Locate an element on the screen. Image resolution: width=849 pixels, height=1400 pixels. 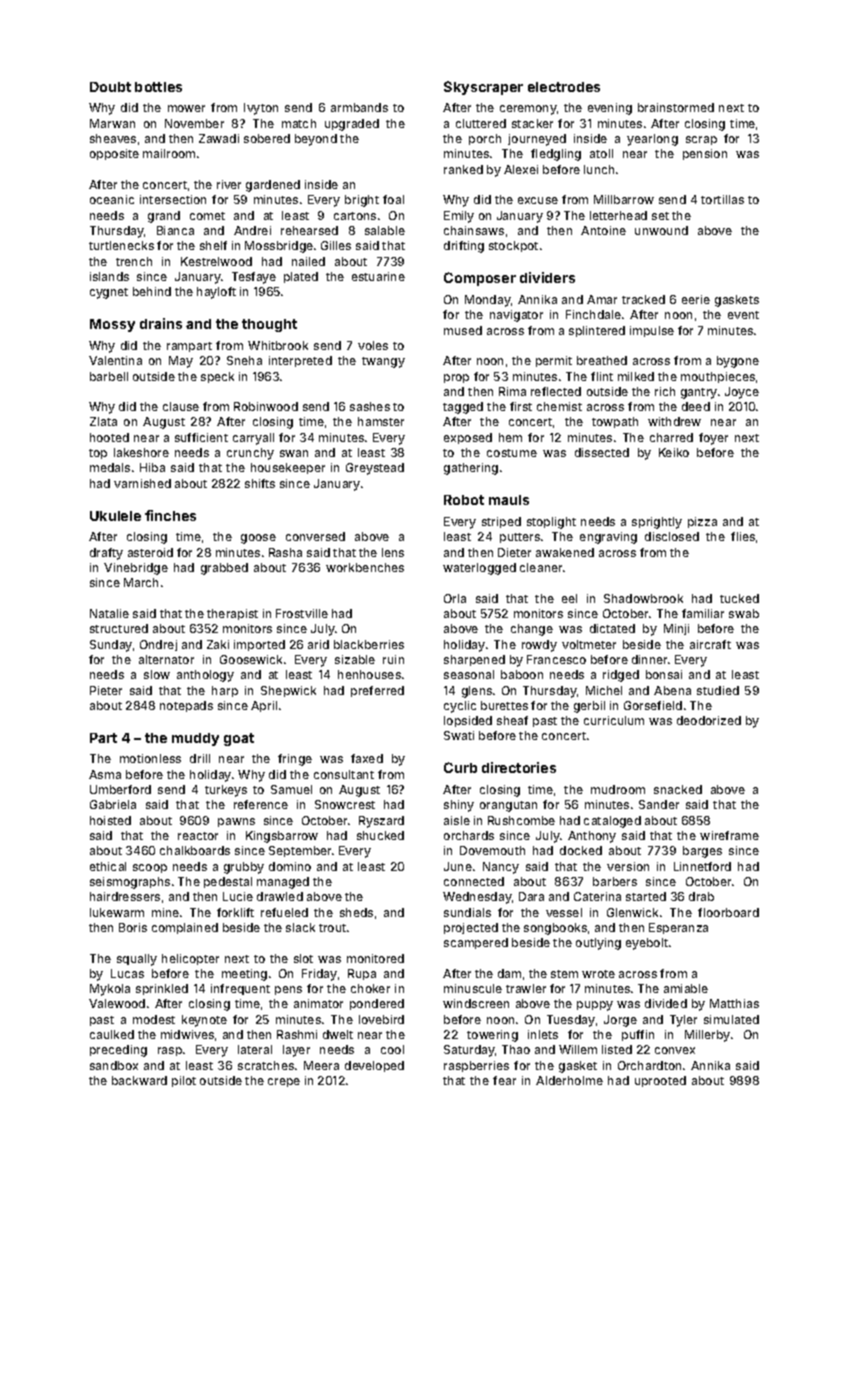
goat is located at coordinates (239, 739).
